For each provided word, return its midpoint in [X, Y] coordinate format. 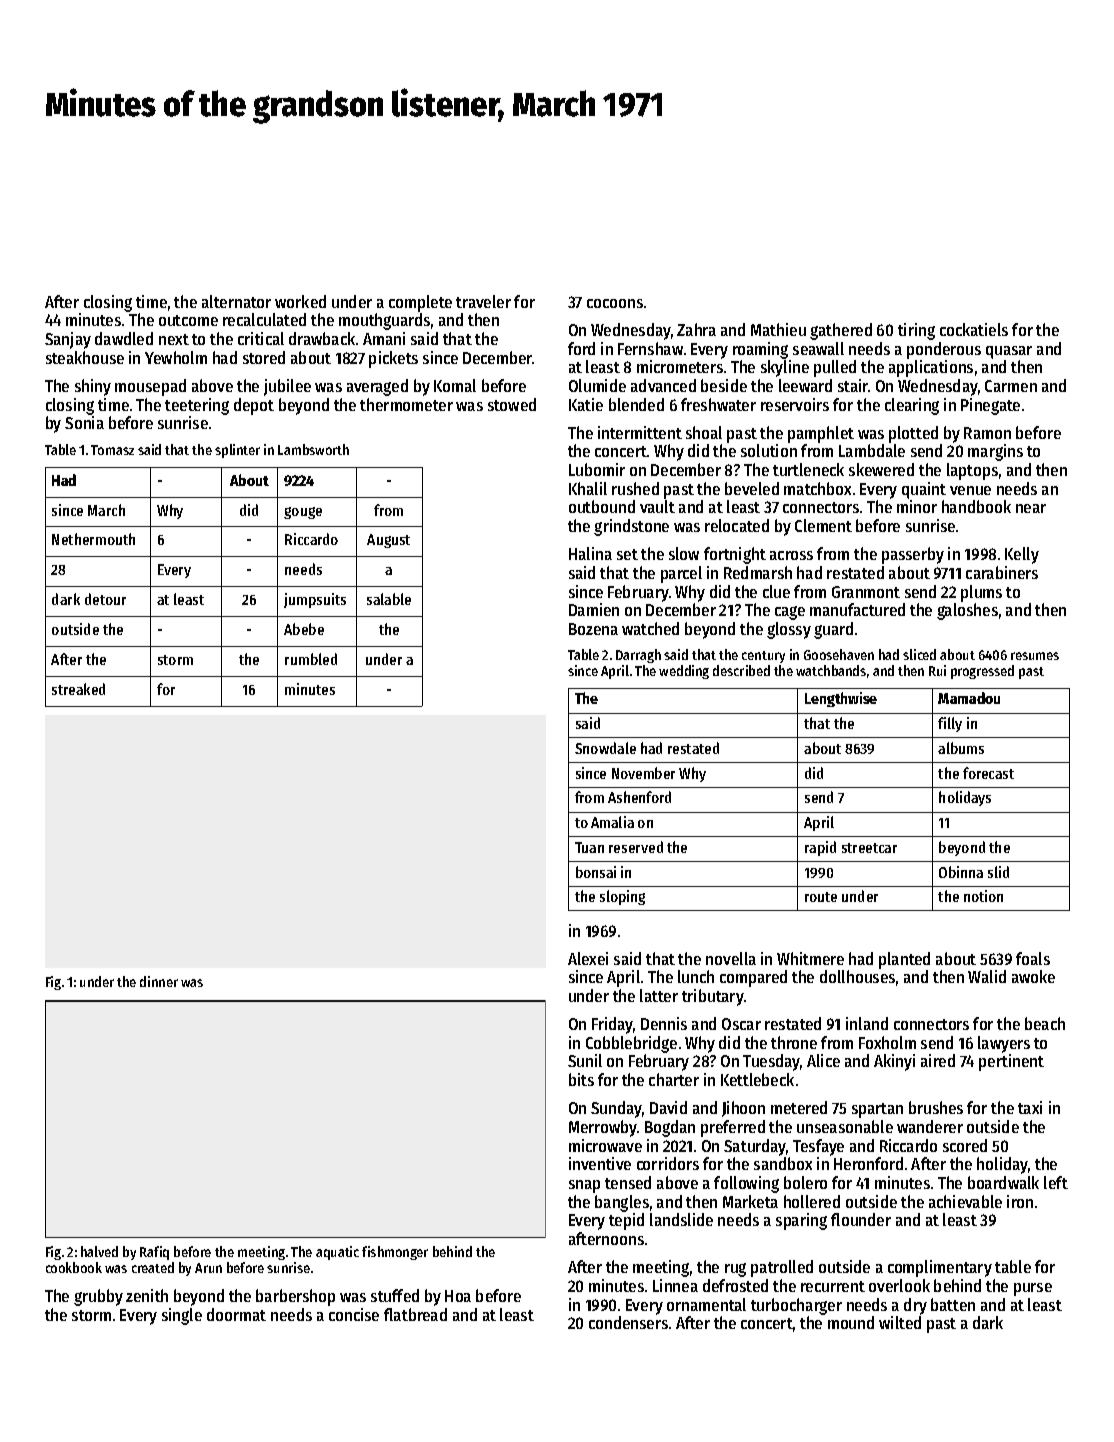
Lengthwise [841, 699]
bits [581, 1079]
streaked [78, 689]
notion [983, 896]
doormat [236, 1314]
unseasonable [845, 1126]
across [791, 555]
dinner [159, 981]
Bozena [593, 629]
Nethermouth [93, 539]
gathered [841, 331]
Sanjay [68, 340]
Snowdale [605, 748]
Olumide [597, 385]
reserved [636, 847]
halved [99, 1251]
